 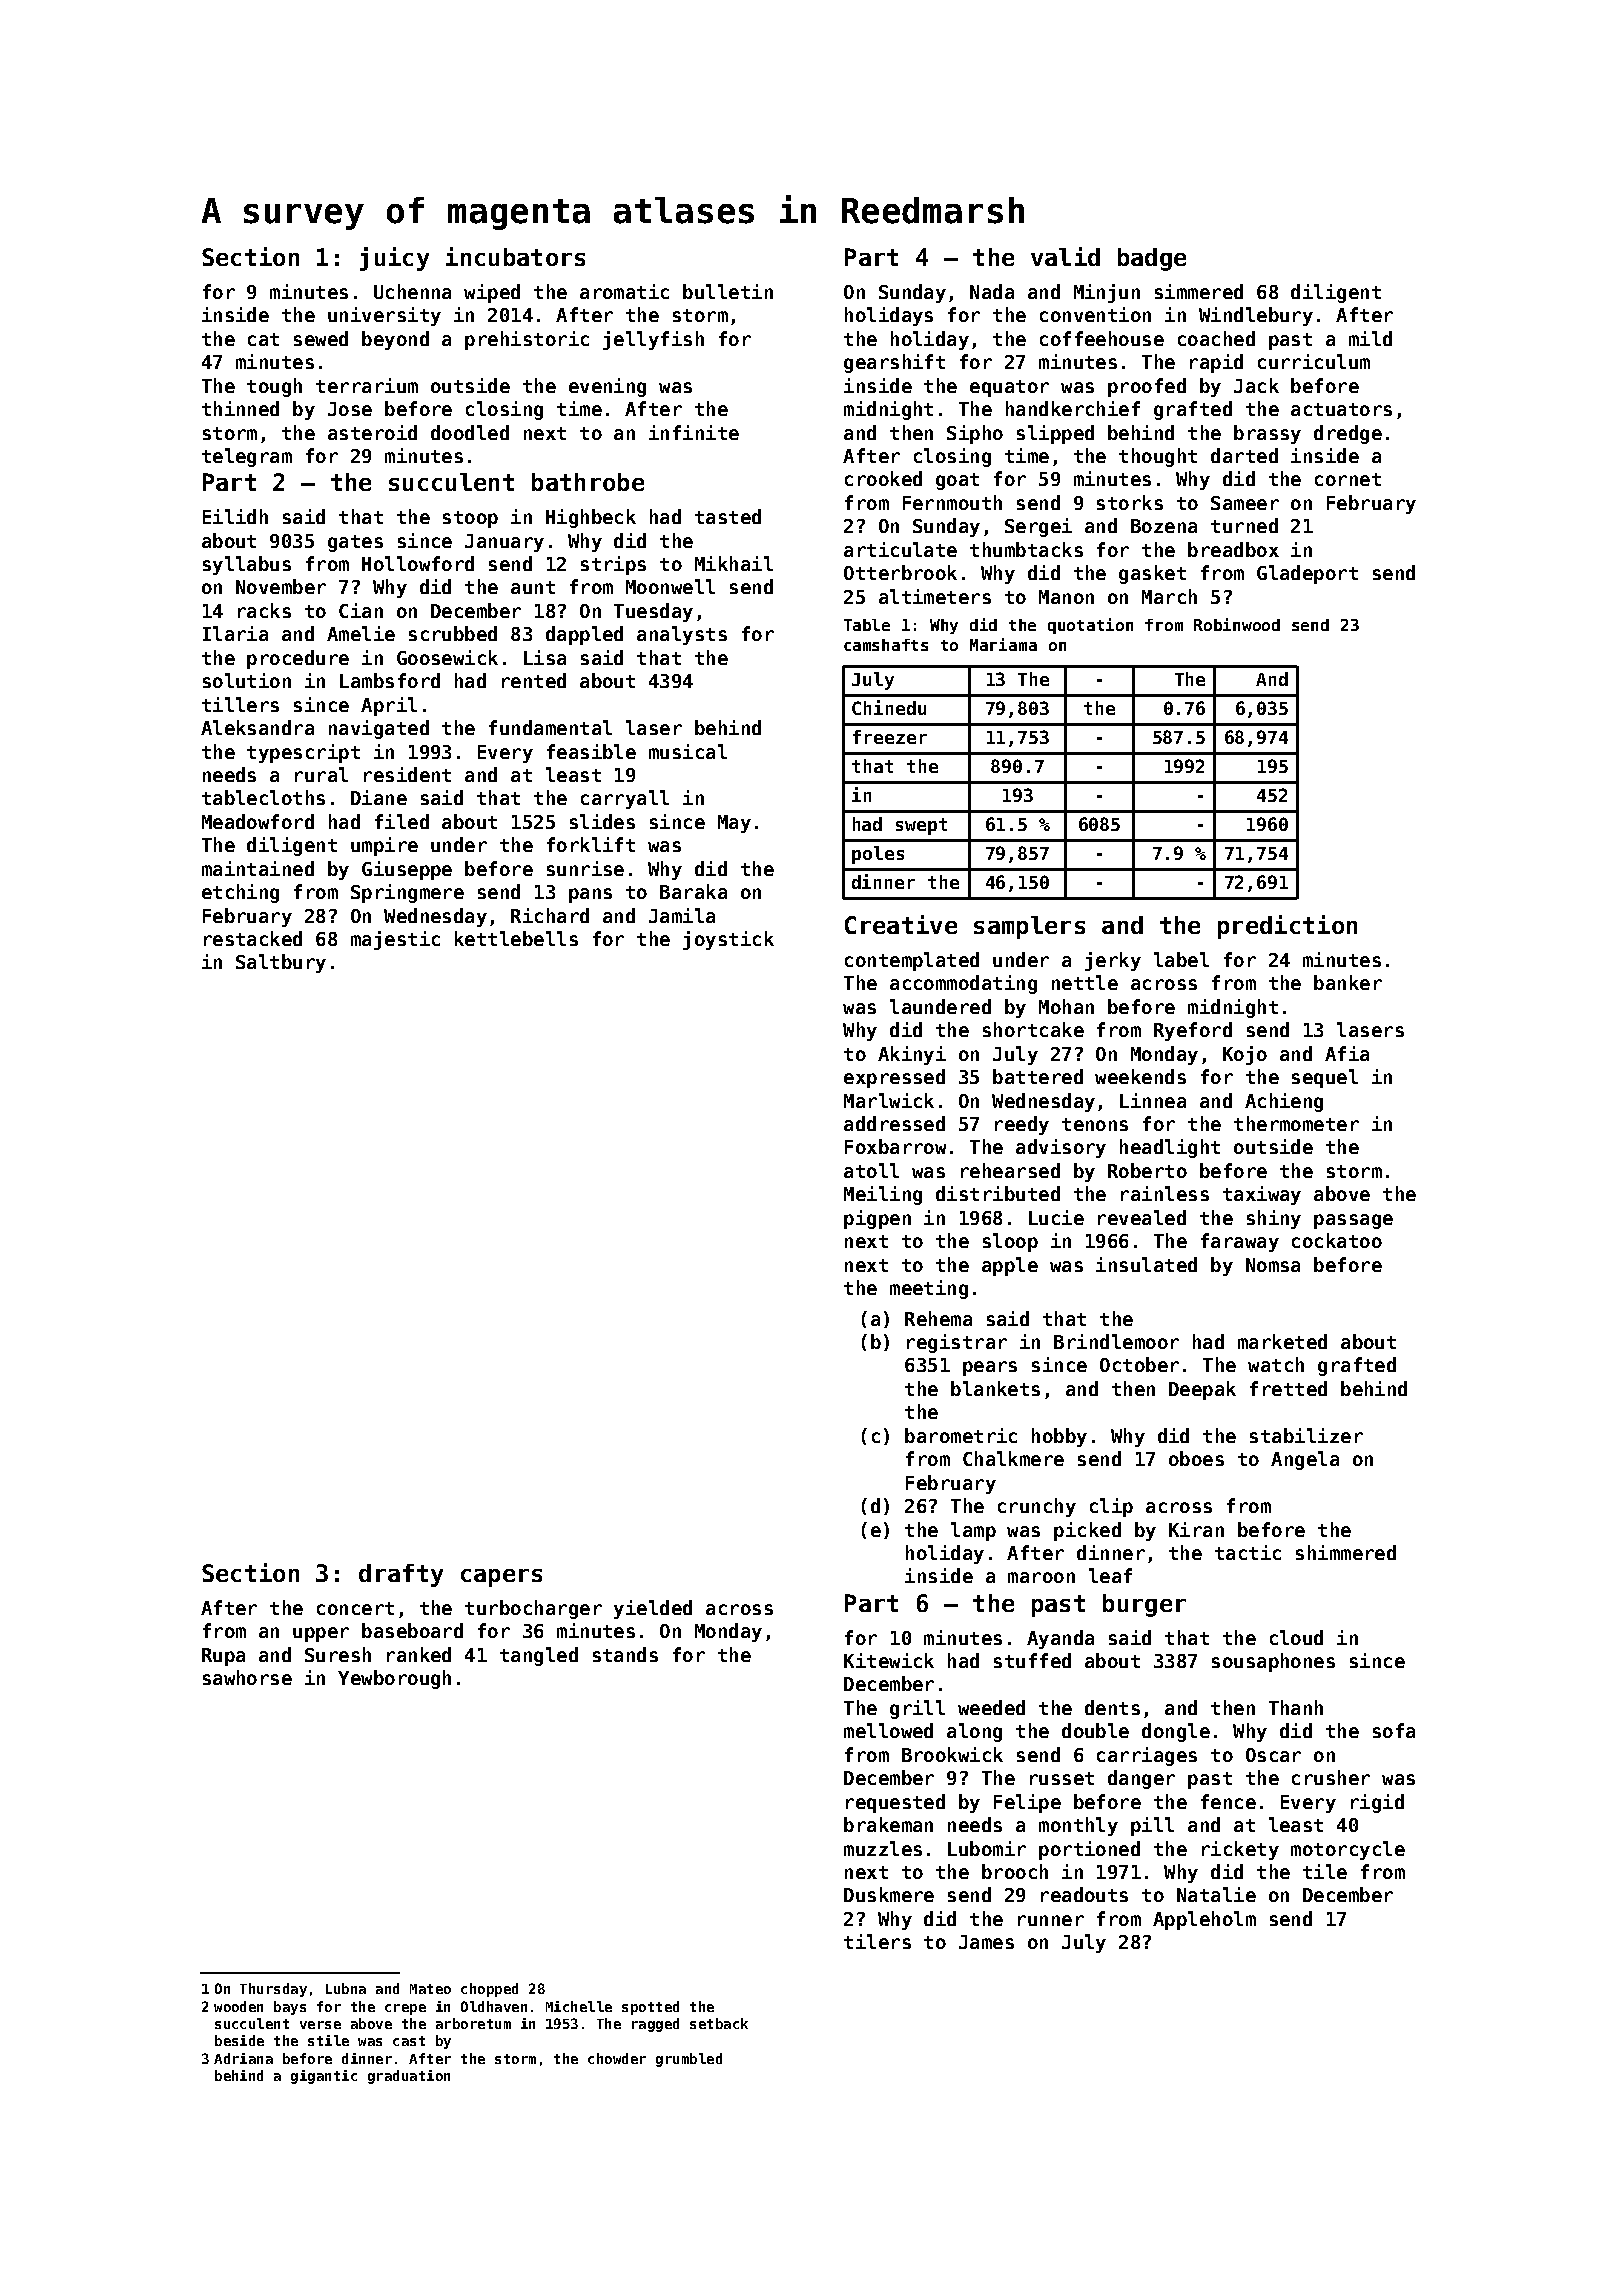 I want to click on Adriana, so click(x=243, y=2058).
